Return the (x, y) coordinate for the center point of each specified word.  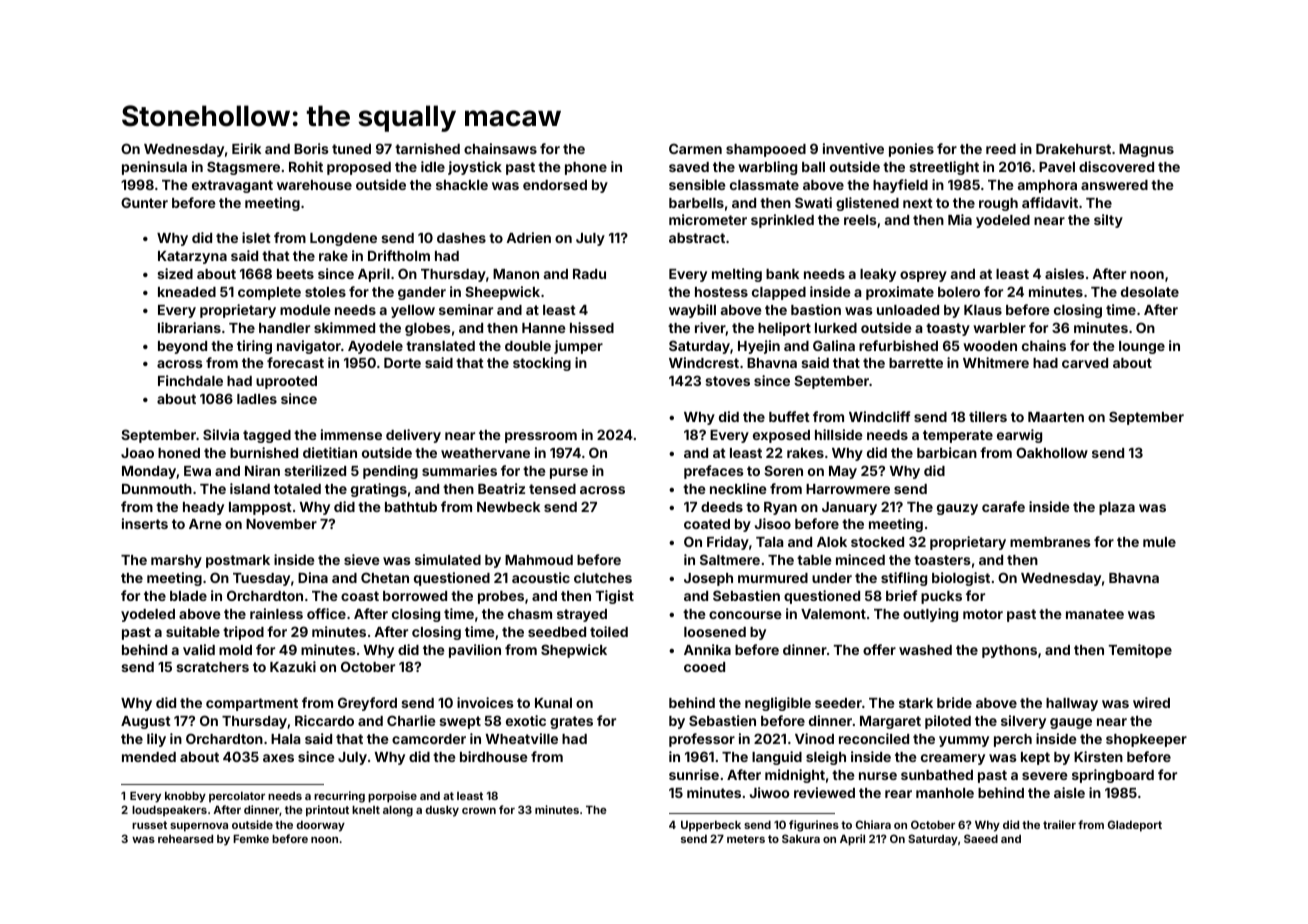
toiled (609, 631)
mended (149, 757)
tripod (243, 633)
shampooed (766, 150)
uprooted (286, 382)
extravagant (232, 186)
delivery (413, 436)
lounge (1142, 347)
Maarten (1056, 417)
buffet (789, 416)
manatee (1095, 614)
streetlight (944, 168)
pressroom (541, 437)
